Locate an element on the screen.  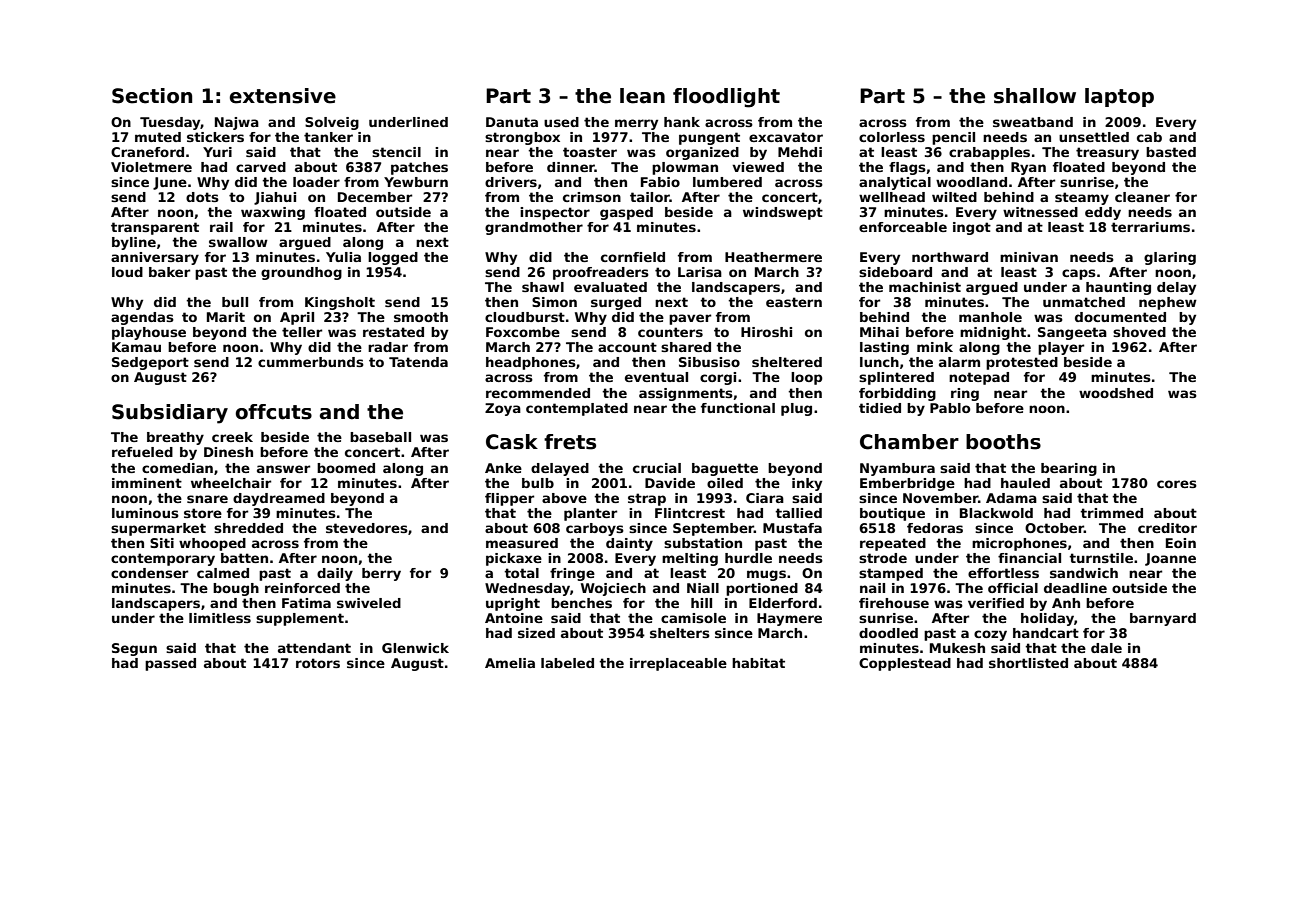
floodlight is located at coordinates (726, 98).
